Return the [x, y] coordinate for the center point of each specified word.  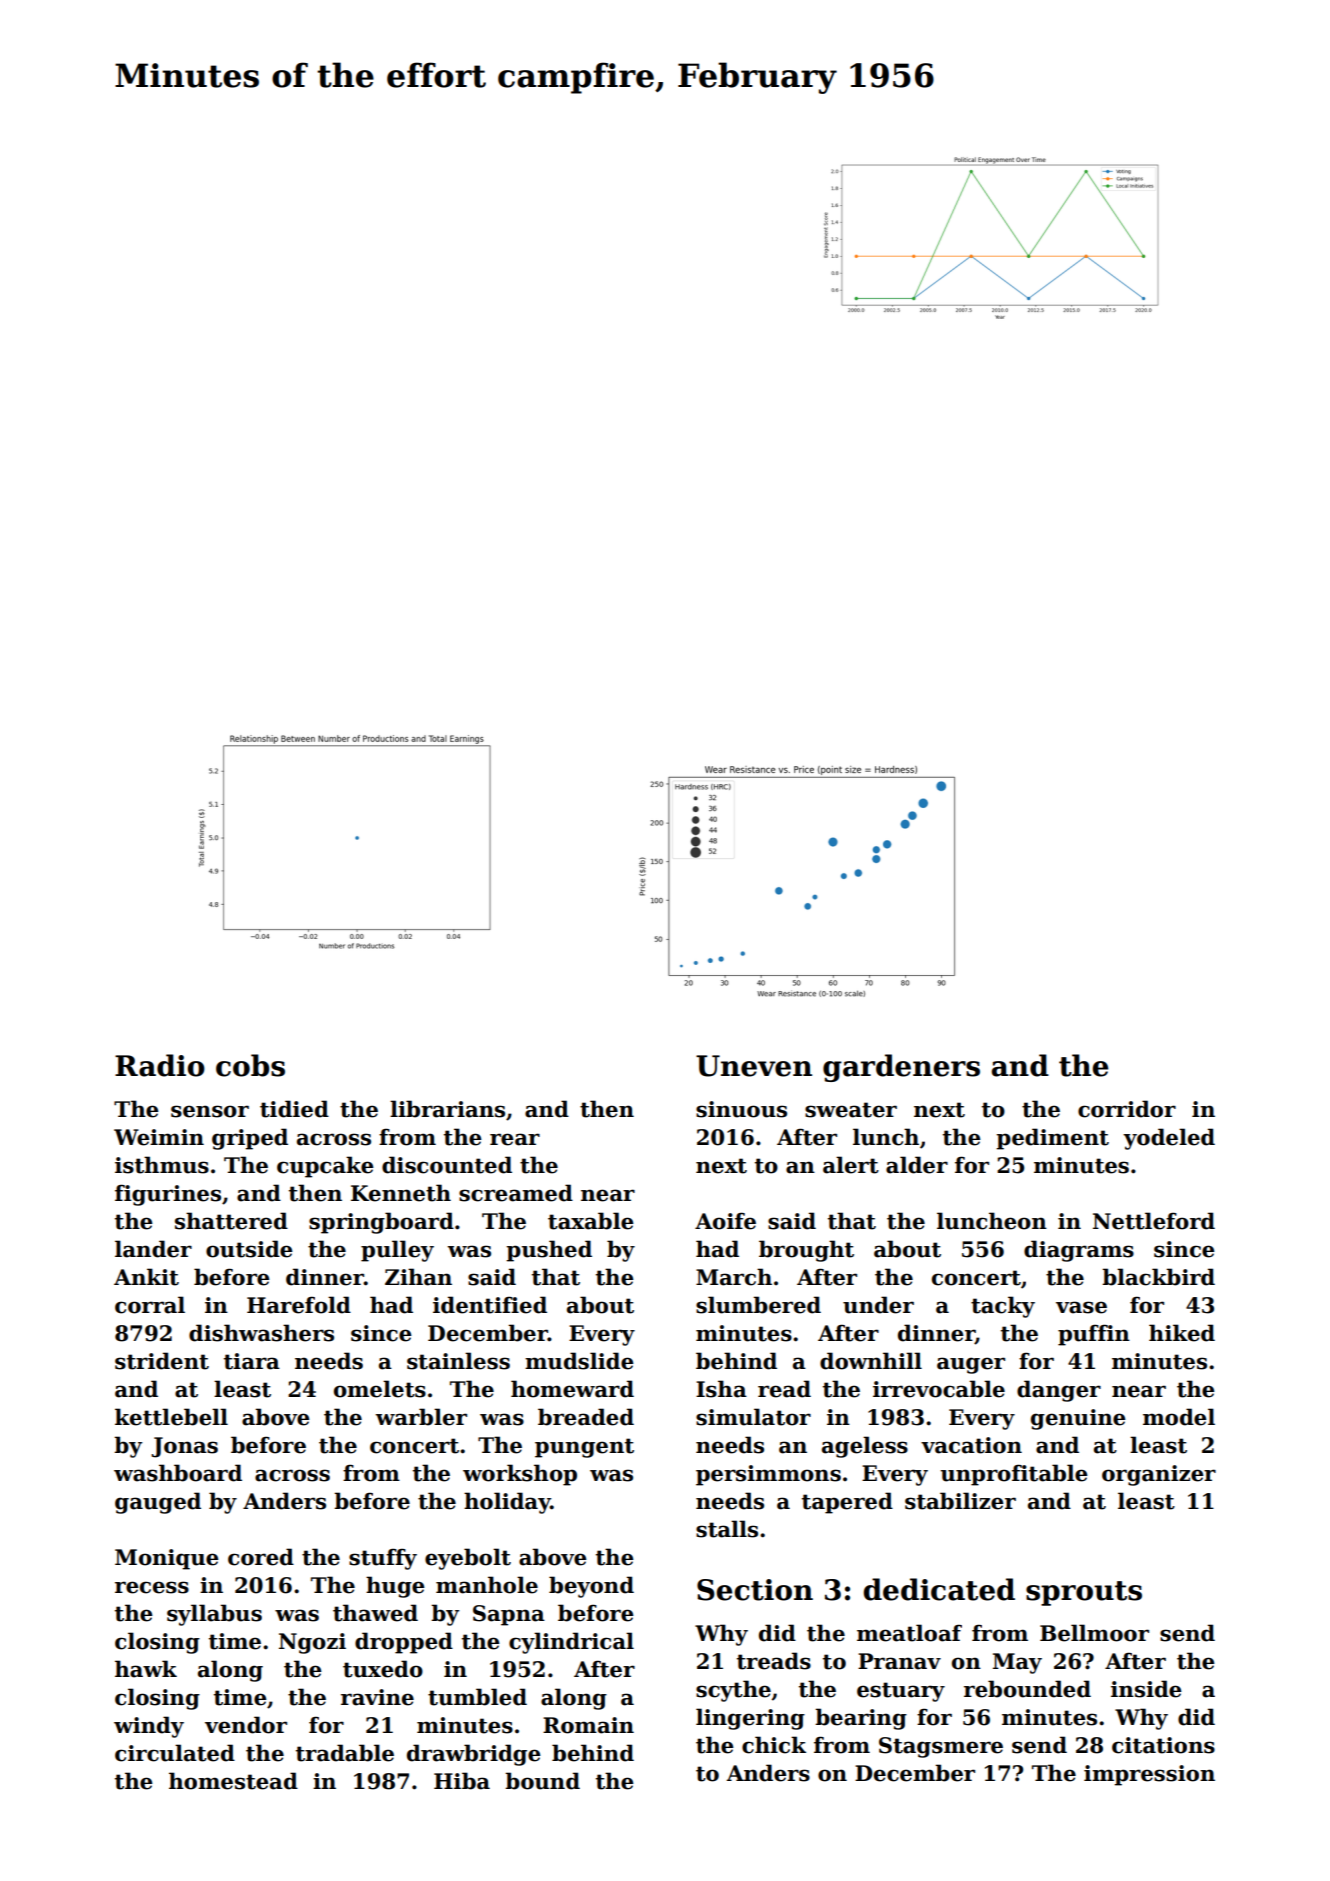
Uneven [754, 1066]
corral [150, 1305]
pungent [584, 1448]
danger [1059, 1391]
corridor [1127, 1109]
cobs [250, 1065]
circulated [175, 1753]
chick [774, 1745]
